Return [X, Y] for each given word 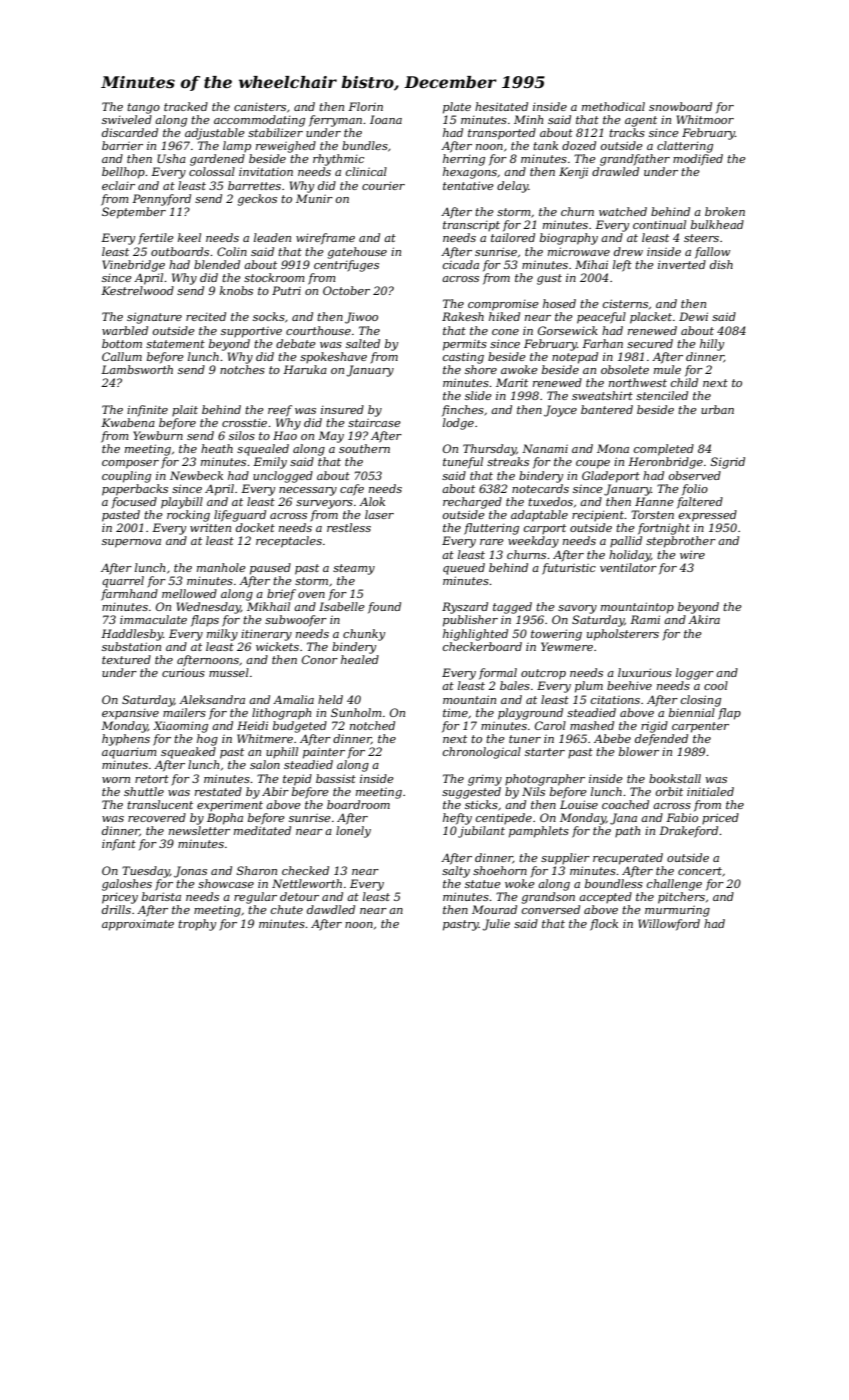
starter [545, 752]
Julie [496, 925]
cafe [352, 490]
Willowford [669, 925]
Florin [365, 106]
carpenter [700, 727]
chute [287, 909]
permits [465, 345]
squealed [263, 450]
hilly [712, 345]
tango [143, 108]
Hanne [654, 501]
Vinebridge [133, 266]
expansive [130, 714]
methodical [613, 106]
